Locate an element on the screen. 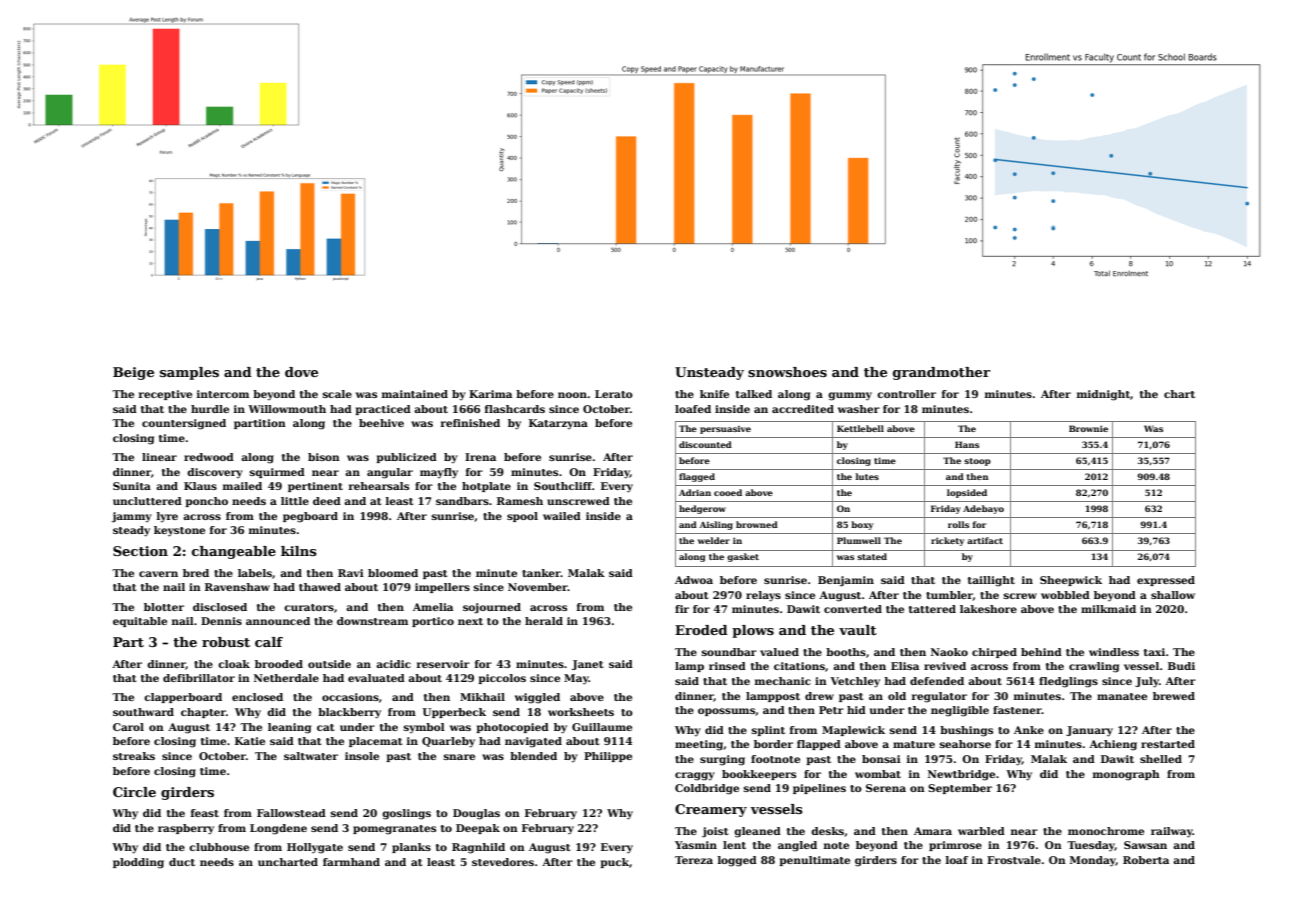 This screenshot has width=1308, height=924. blackberry is located at coordinates (349, 713).
